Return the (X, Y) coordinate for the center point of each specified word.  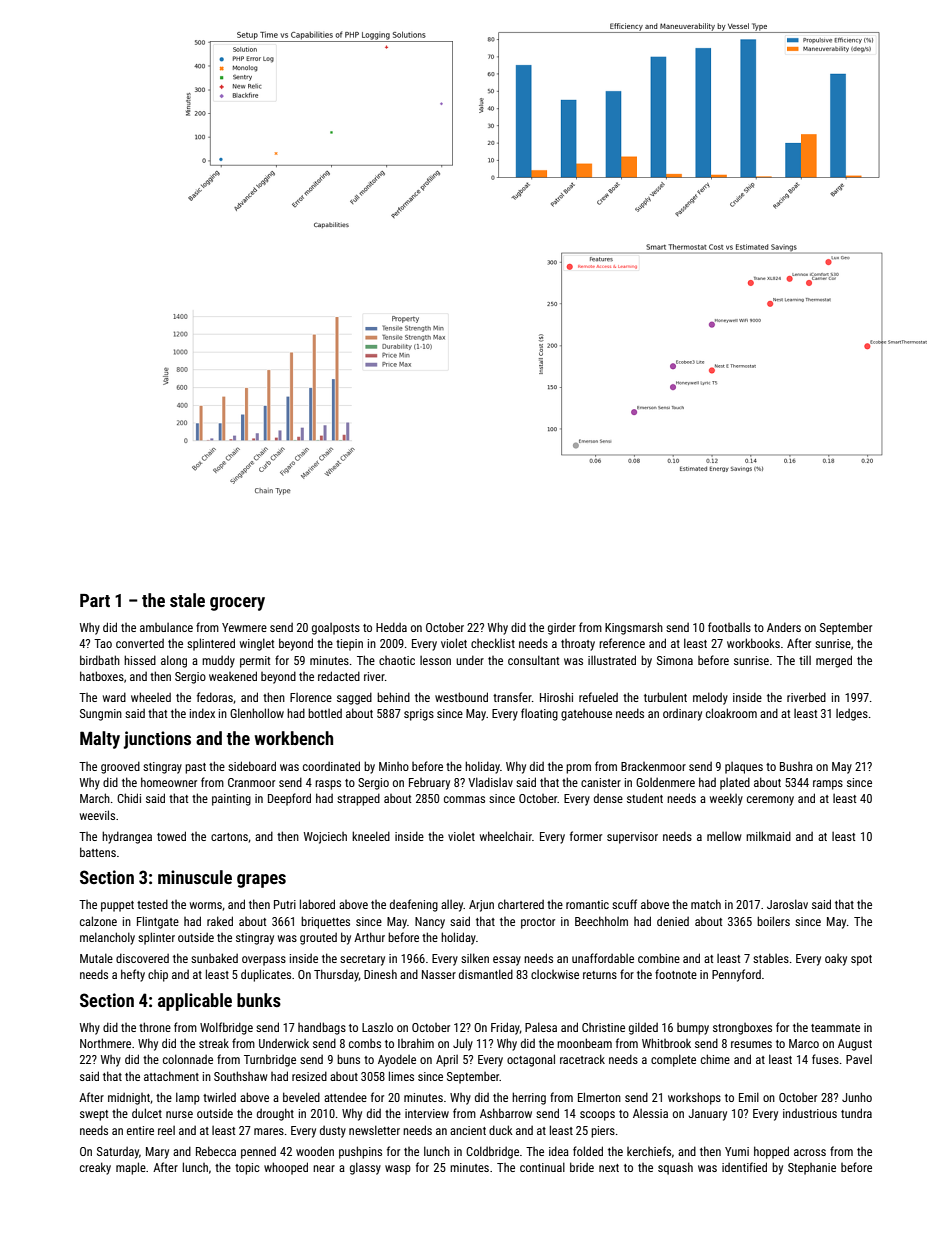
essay (507, 961)
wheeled (151, 697)
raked (220, 921)
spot (861, 960)
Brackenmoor (653, 766)
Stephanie (812, 1169)
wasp (398, 1170)
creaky (95, 1168)
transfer (512, 697)
